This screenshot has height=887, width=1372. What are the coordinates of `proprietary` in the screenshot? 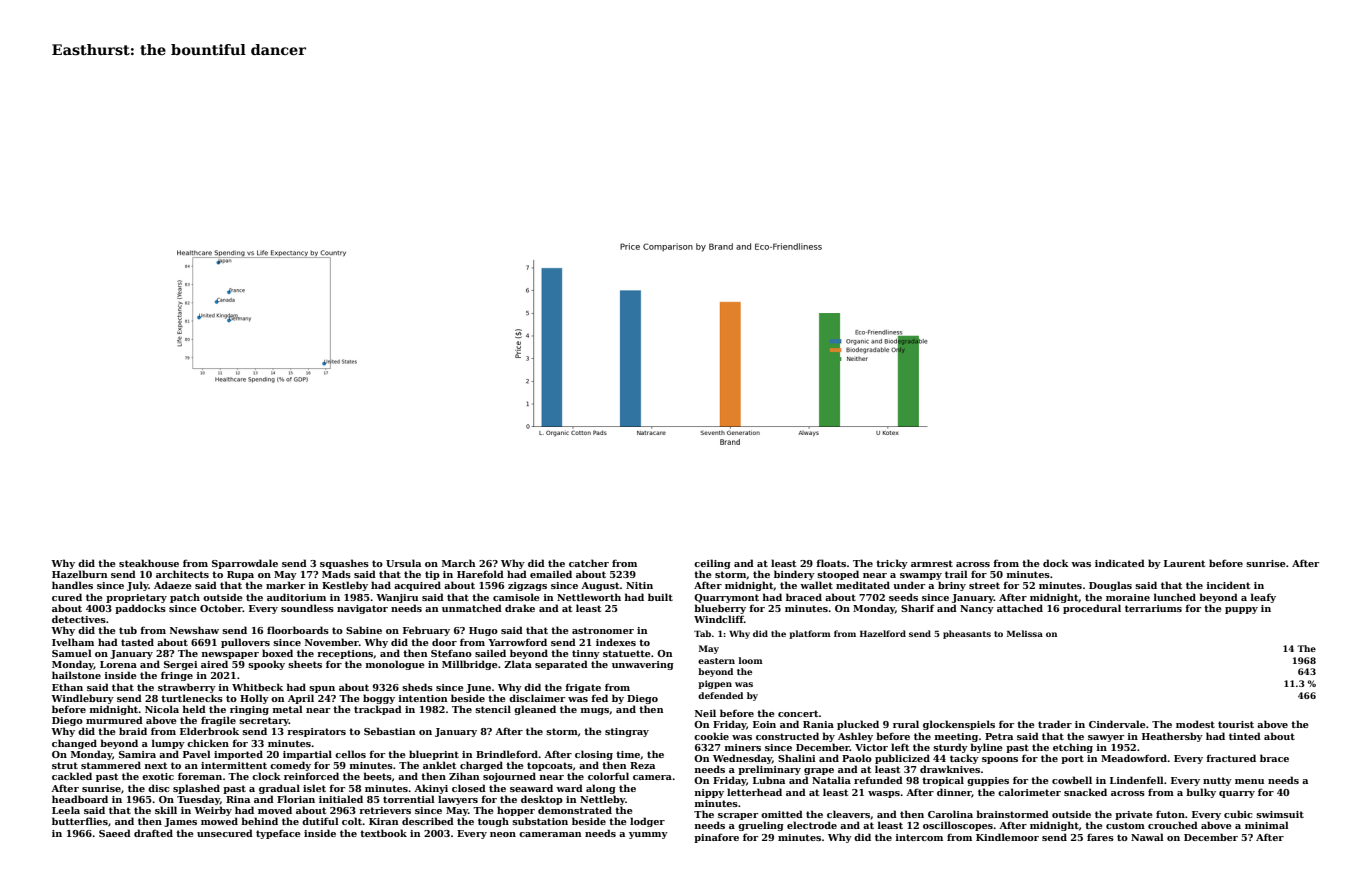 It's located at (136, 598).
